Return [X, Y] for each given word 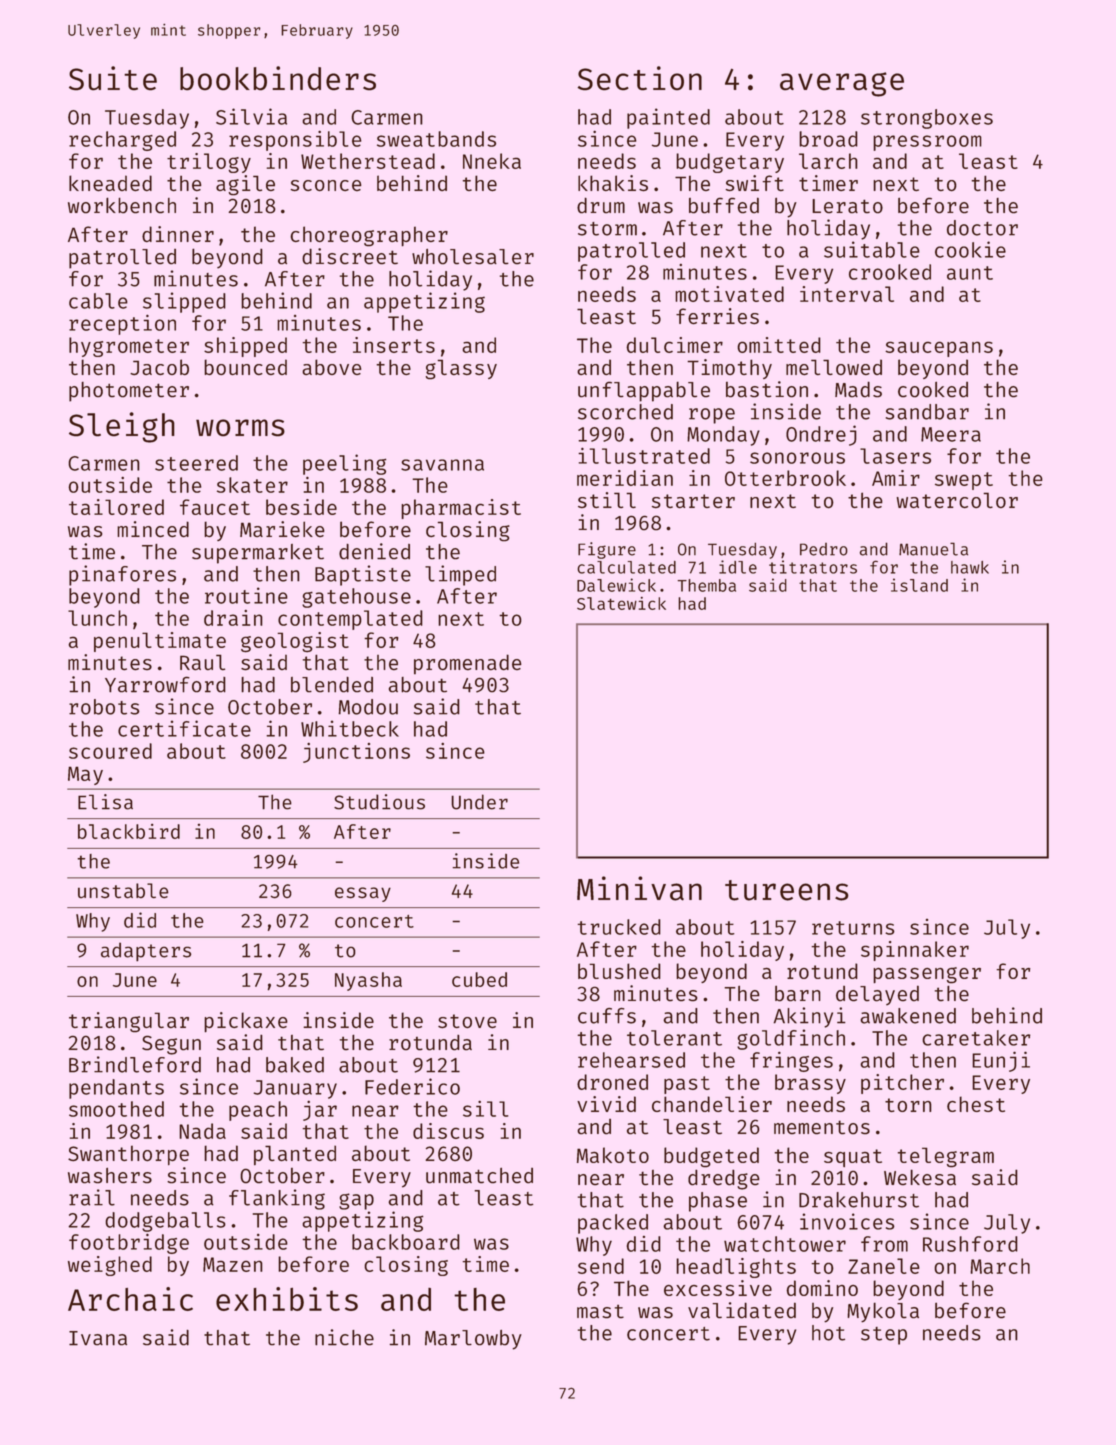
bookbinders [278, 78]
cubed [479, 979]
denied [374, 551]
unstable [123, 891]
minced [153, 529]
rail [92, 1197]
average [842, 84]
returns [853, 928]
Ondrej [821, 435]
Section [639, 78]
